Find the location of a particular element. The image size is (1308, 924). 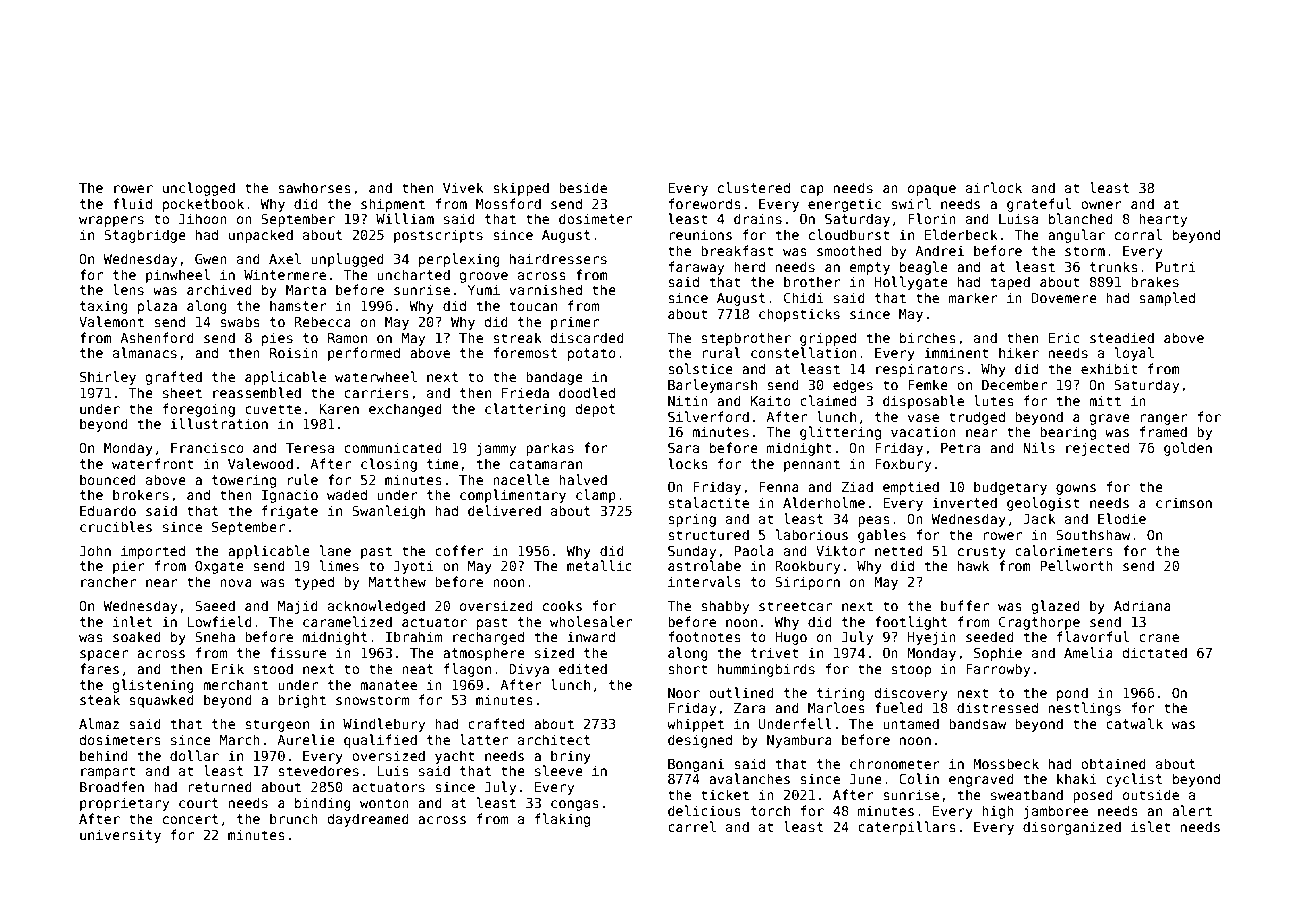

airlock is located at coordinates (994, 187).
